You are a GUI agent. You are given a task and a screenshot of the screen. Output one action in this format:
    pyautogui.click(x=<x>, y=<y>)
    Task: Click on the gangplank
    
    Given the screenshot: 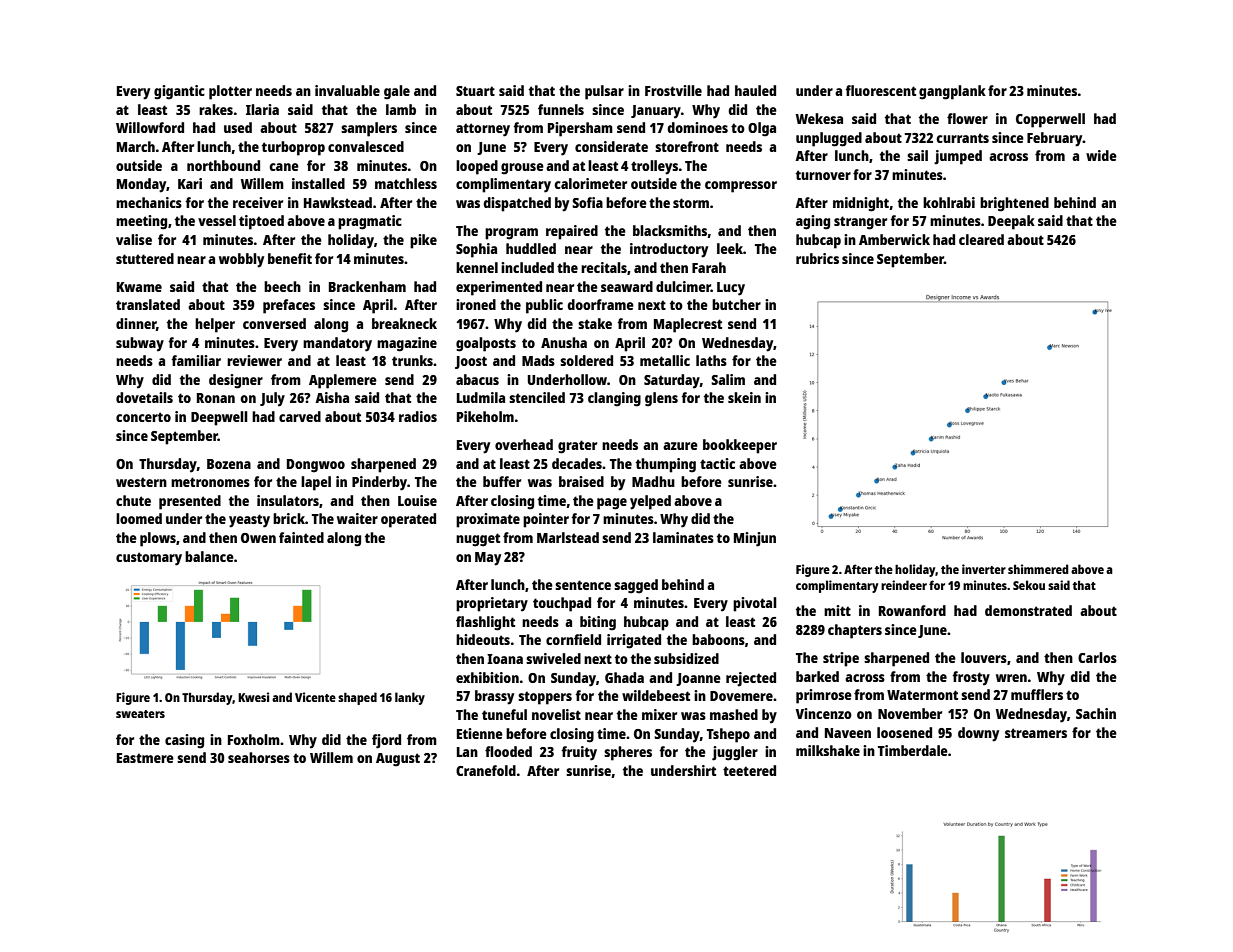 What is the action you would take?
    pyautogui.click(x=952, y=92)
